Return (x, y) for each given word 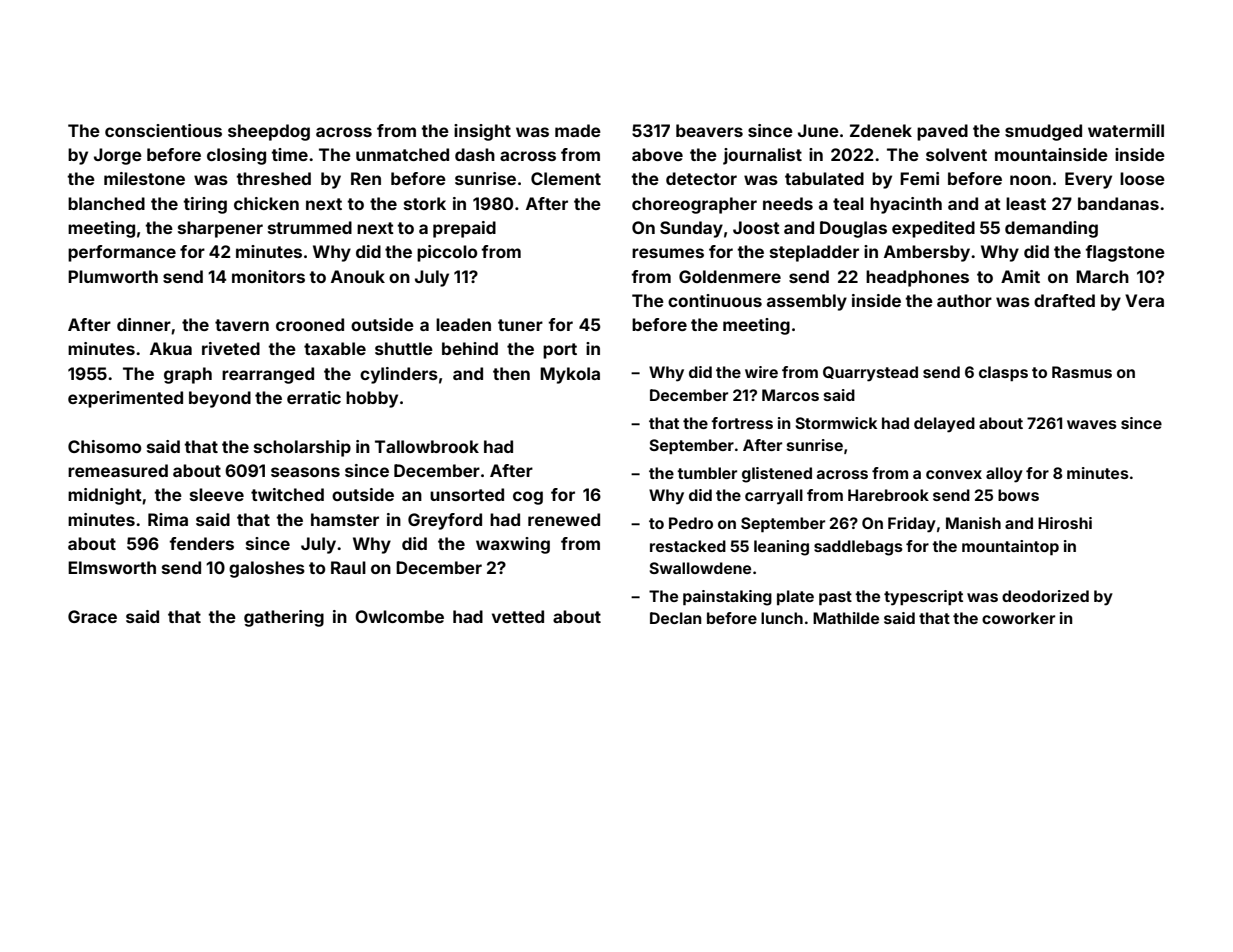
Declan (676, 618)
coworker (1018, 618)
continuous (715, 300)
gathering (284, 618)
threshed (273, 178)
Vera (1144, 300)
